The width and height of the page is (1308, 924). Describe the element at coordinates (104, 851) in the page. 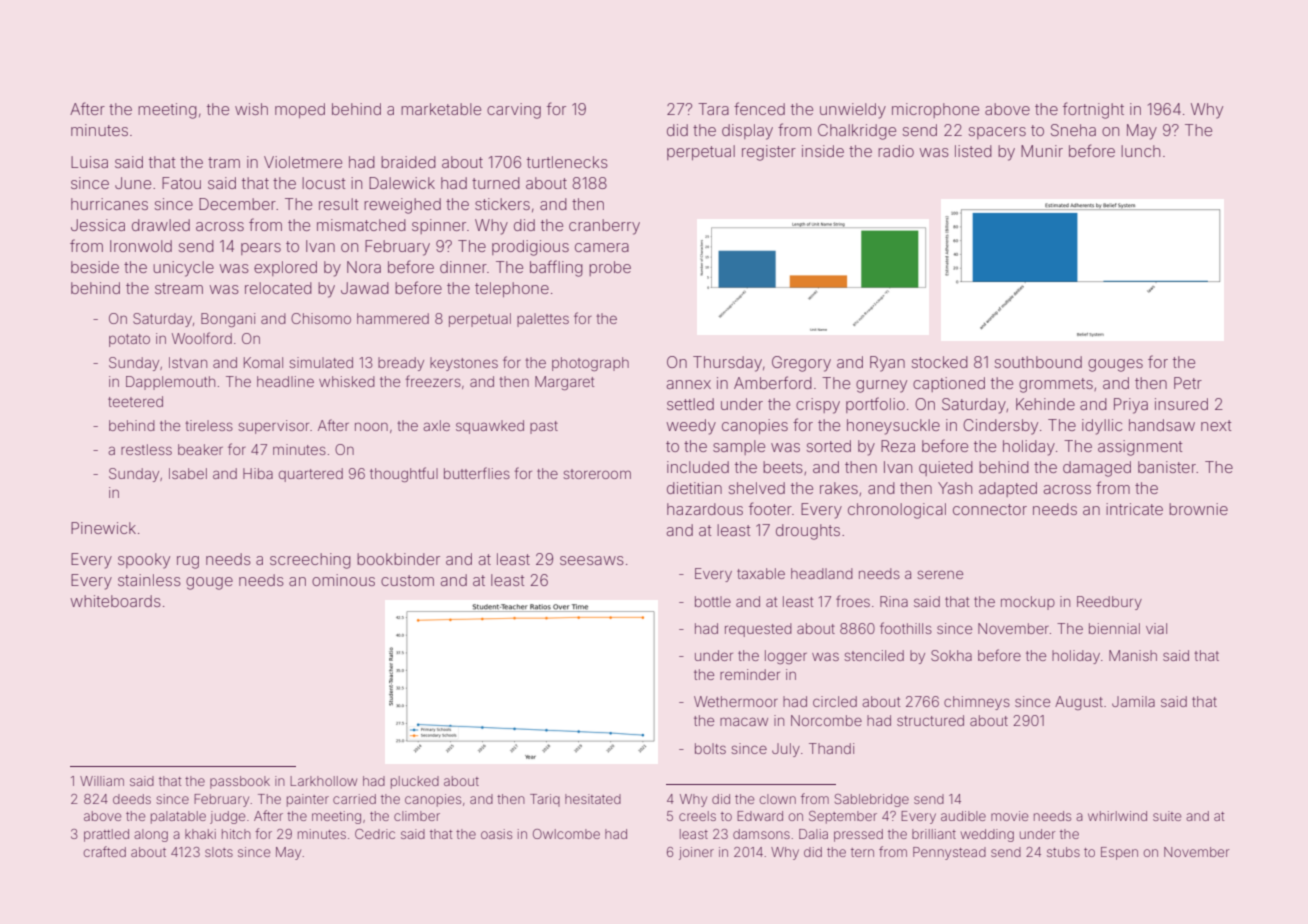

I see `crafted` at that location.
